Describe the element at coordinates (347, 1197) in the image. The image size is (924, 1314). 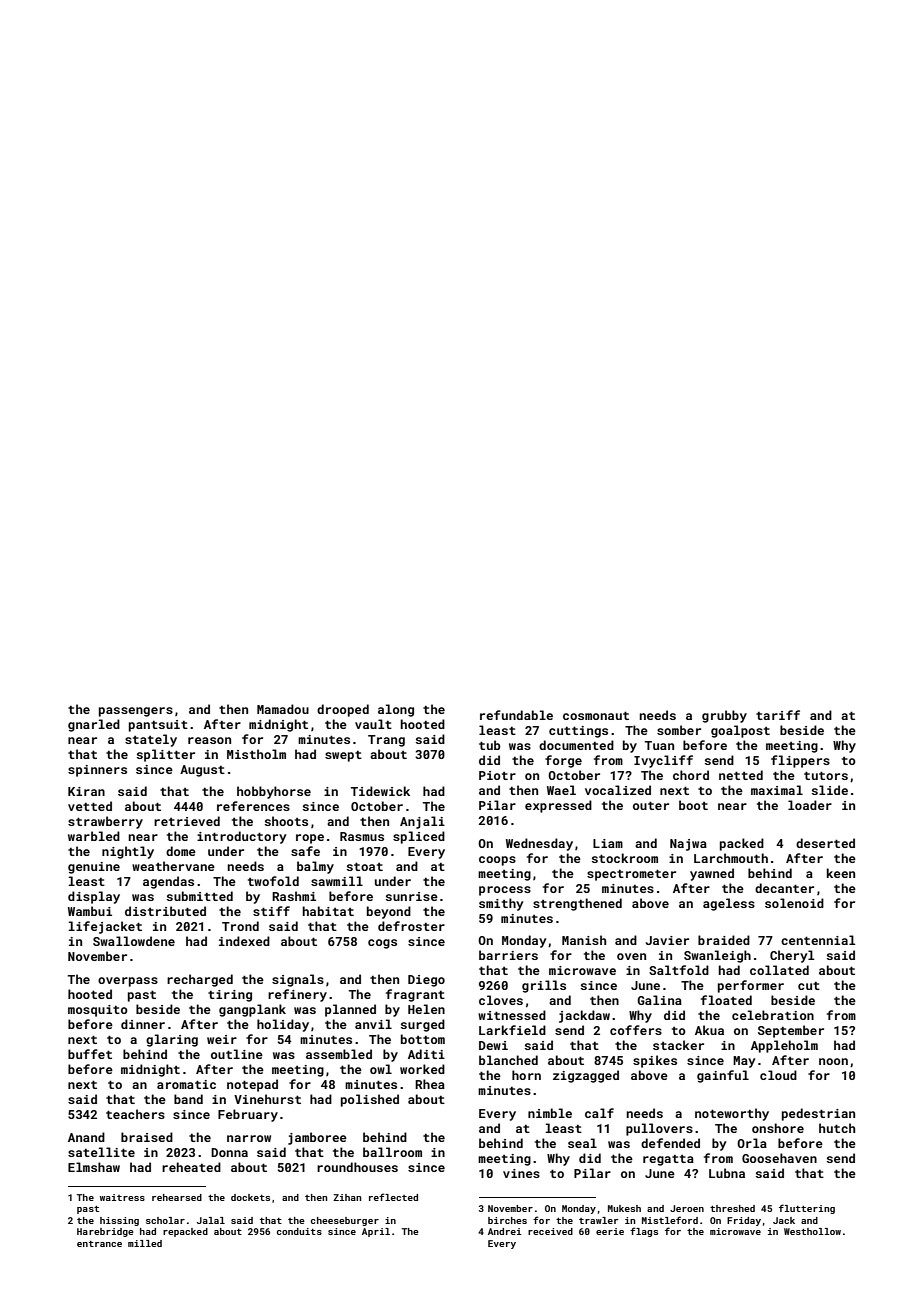
I see `Zihan` at that location.
